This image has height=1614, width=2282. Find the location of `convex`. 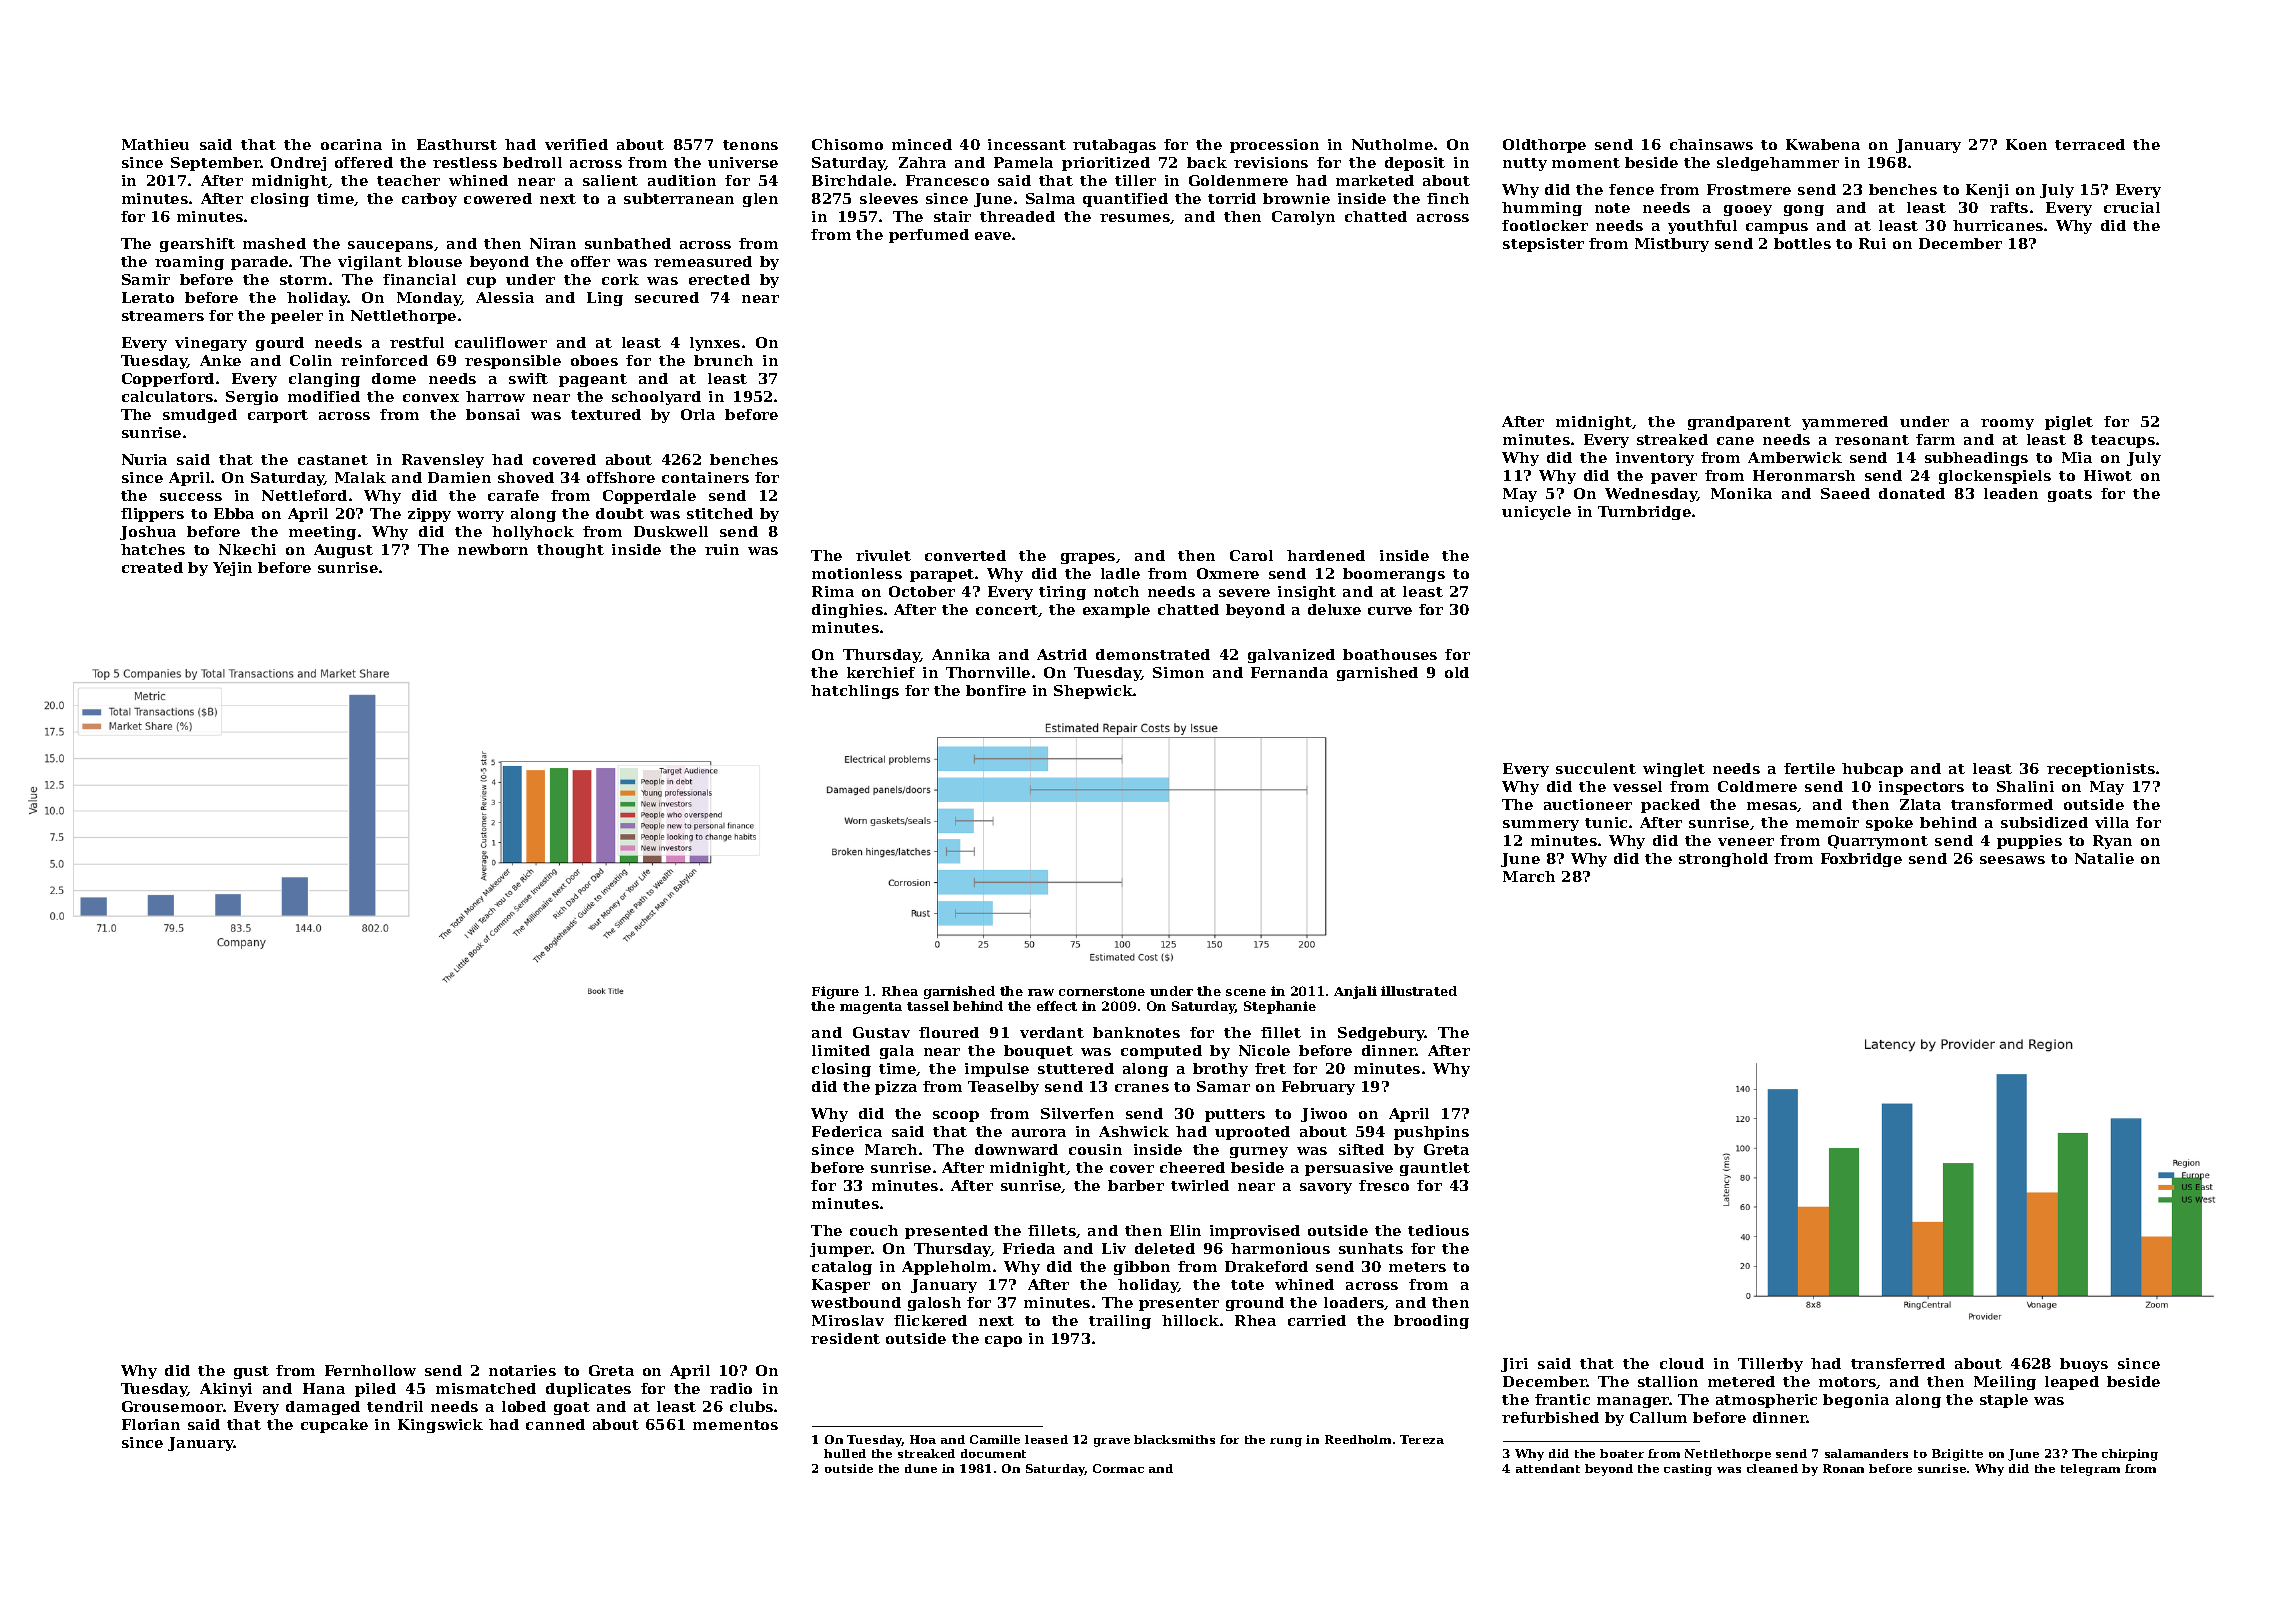

convex is located at coordinates (431, 398).
